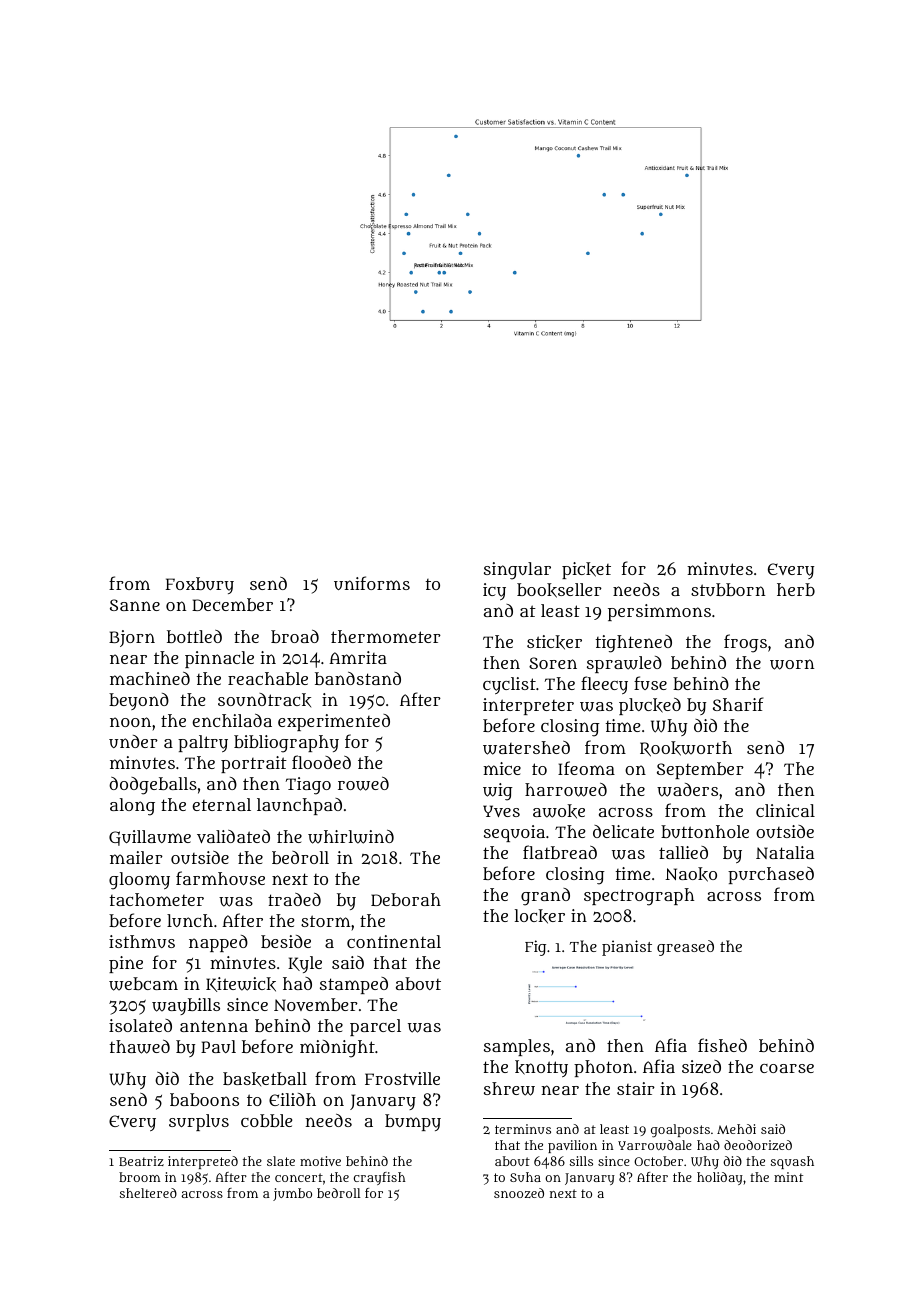 The image size is (924, 1308). I want to click on validated, so click(233, 836).
